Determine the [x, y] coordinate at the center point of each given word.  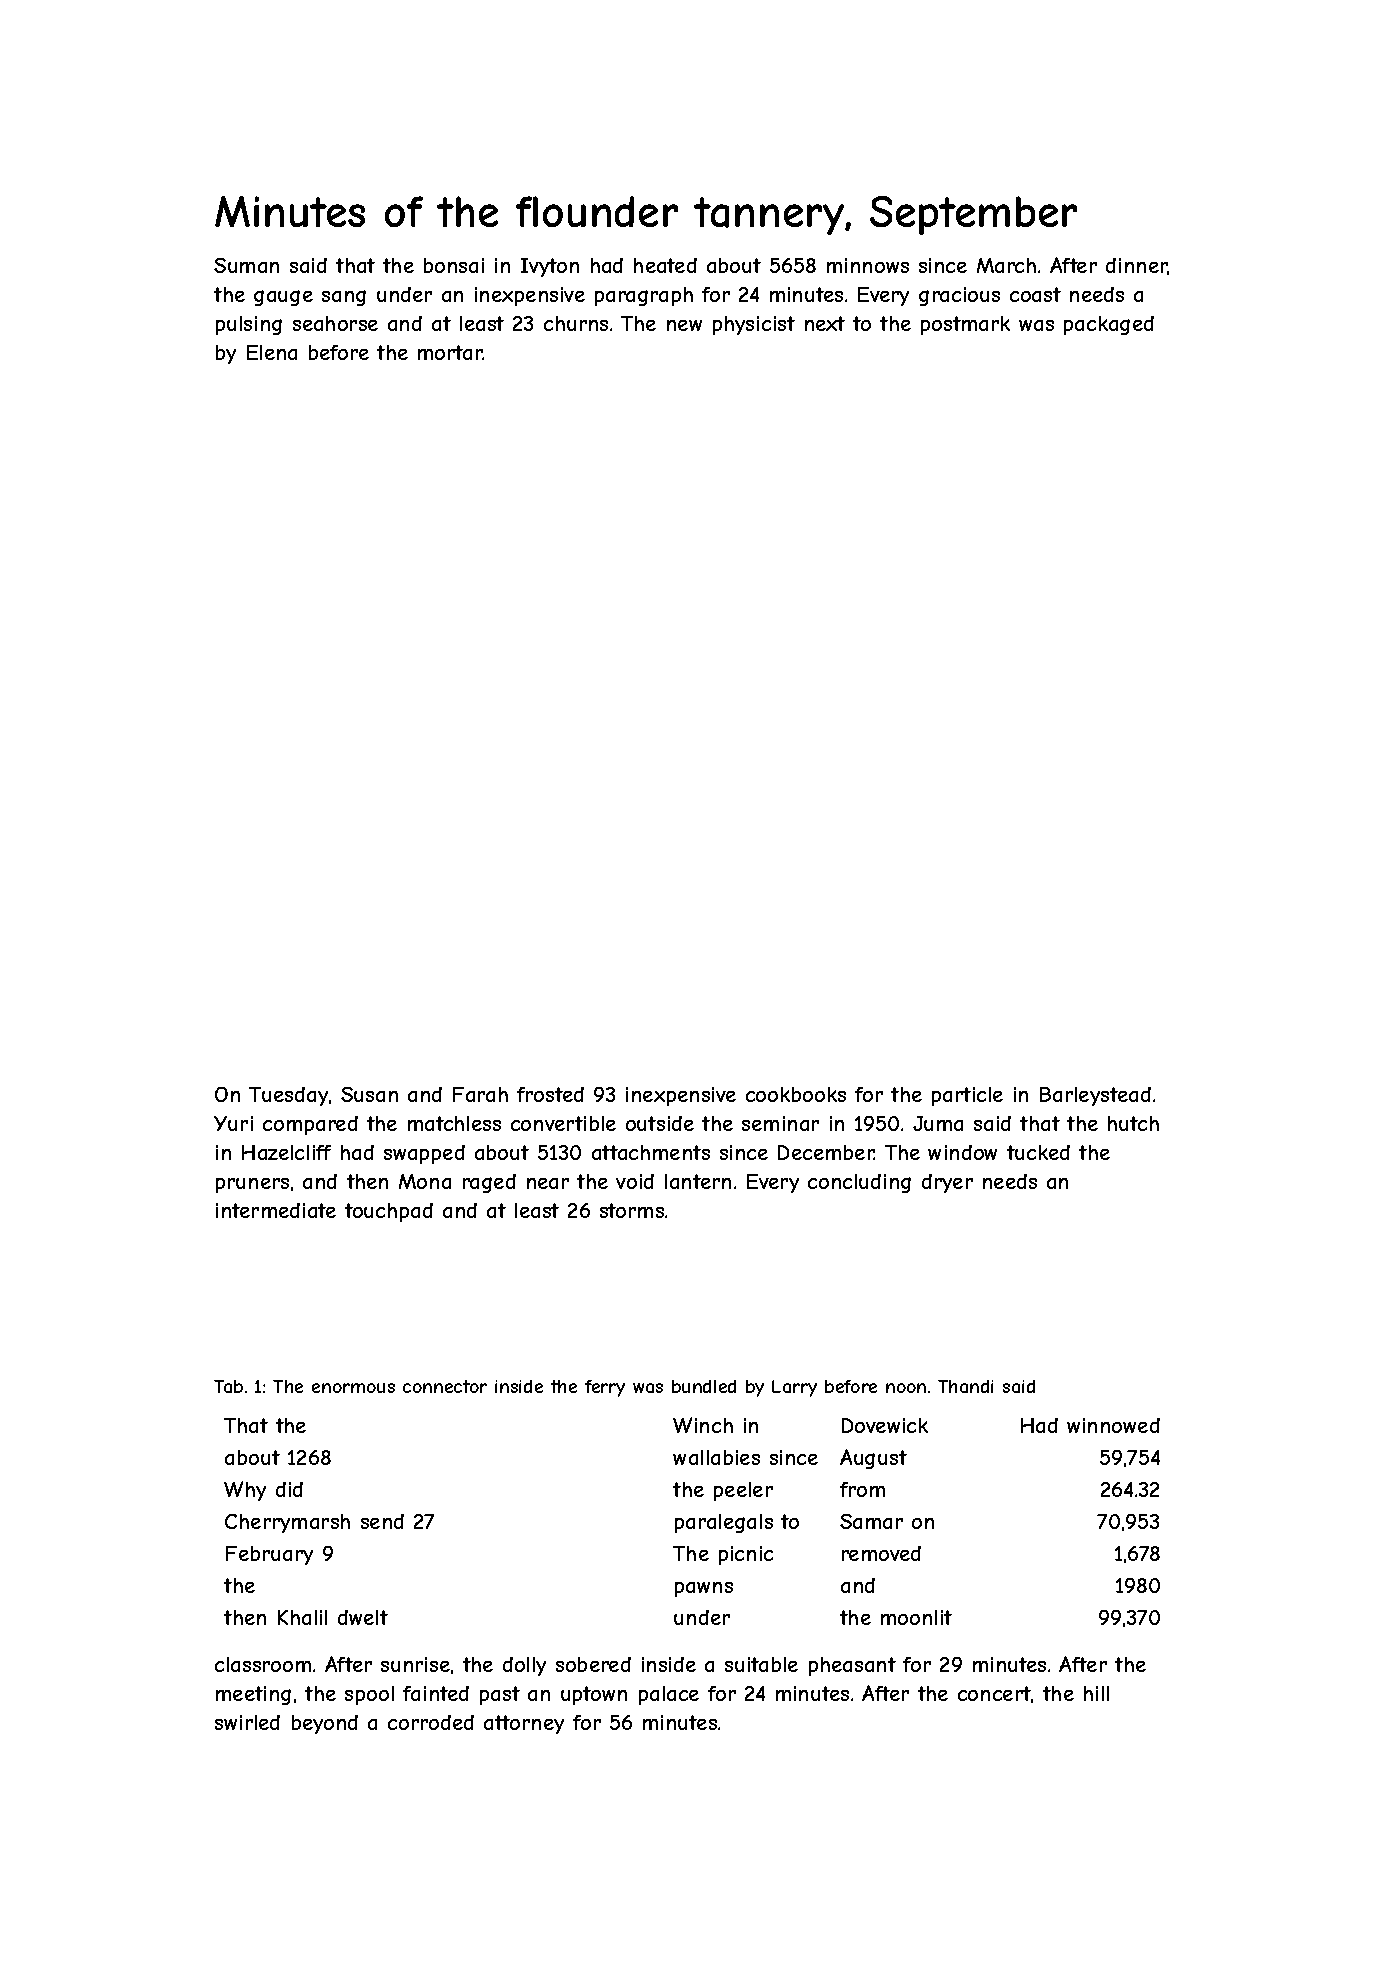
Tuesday [288, 1096]
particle [967, 1096]
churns [576, 323]
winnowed [1113, 1425]
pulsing [249, 325]
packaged [1109, 325]
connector [445, 1386]
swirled [247, 1722]
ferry [605, 1388]
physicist [754, 325]
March [1006, 265]
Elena [272, 352]
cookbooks [796, 1094]
